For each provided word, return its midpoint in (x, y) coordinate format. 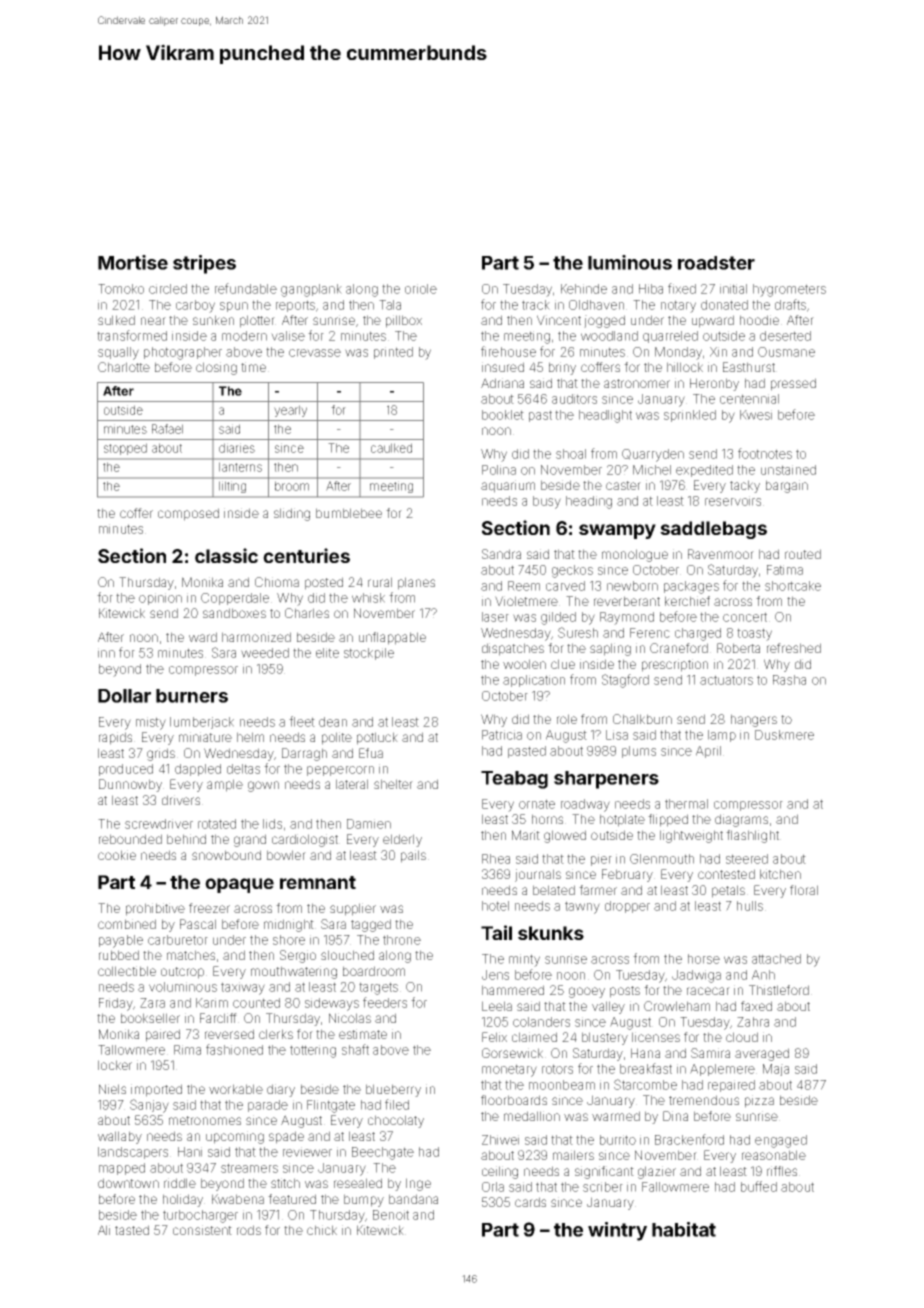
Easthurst (749, 367)
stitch (285, 1183)
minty (524, 960)
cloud (742, 1037)
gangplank (311, 290)
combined (127, 924)
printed (393, 353)
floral (804, 890)
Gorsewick (512, 1053)
